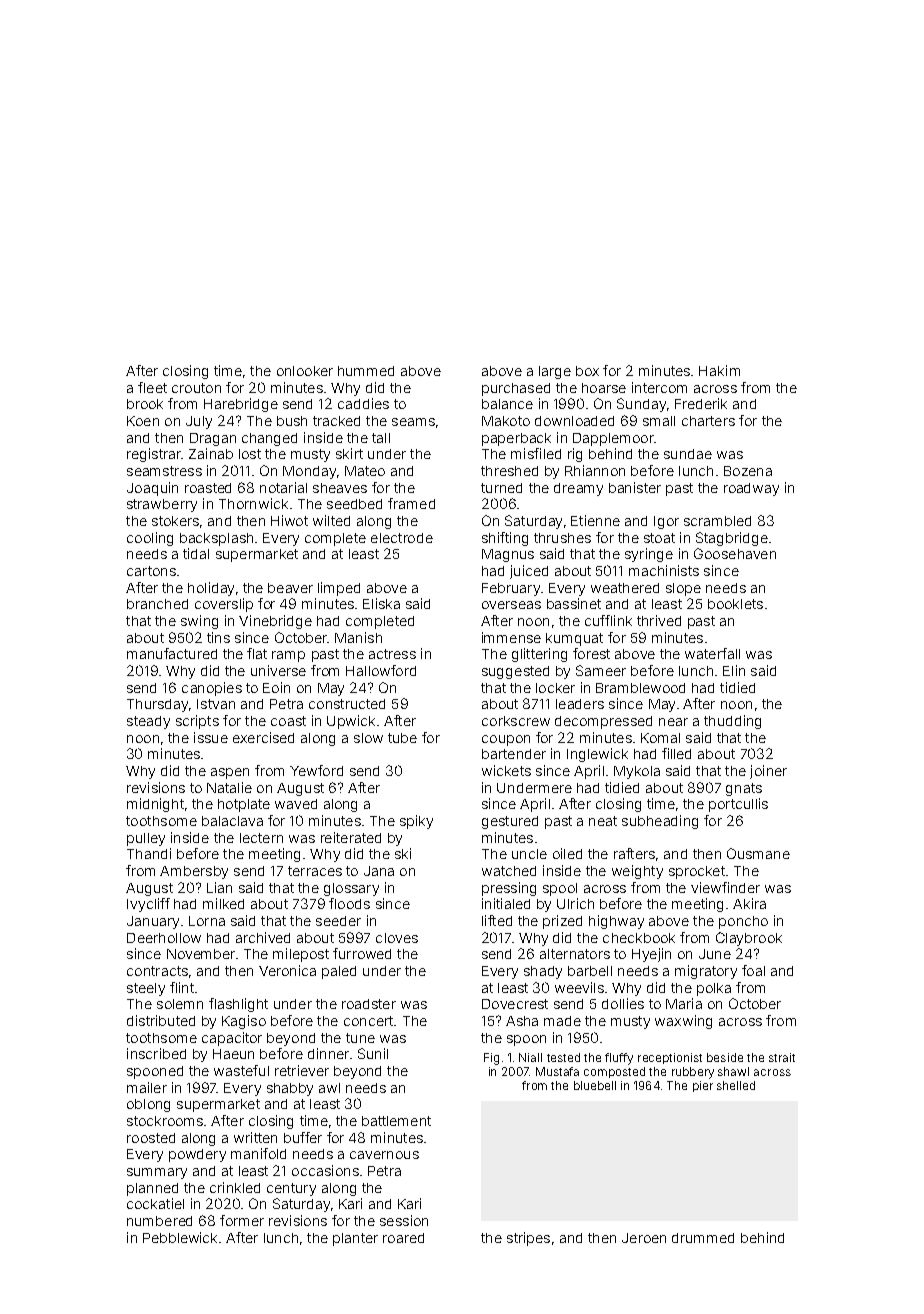 The image size is (924, 1314). What do you see at coordinates (366, 371) in the document?
I see `hummed` at bounding box center [366, 371].
